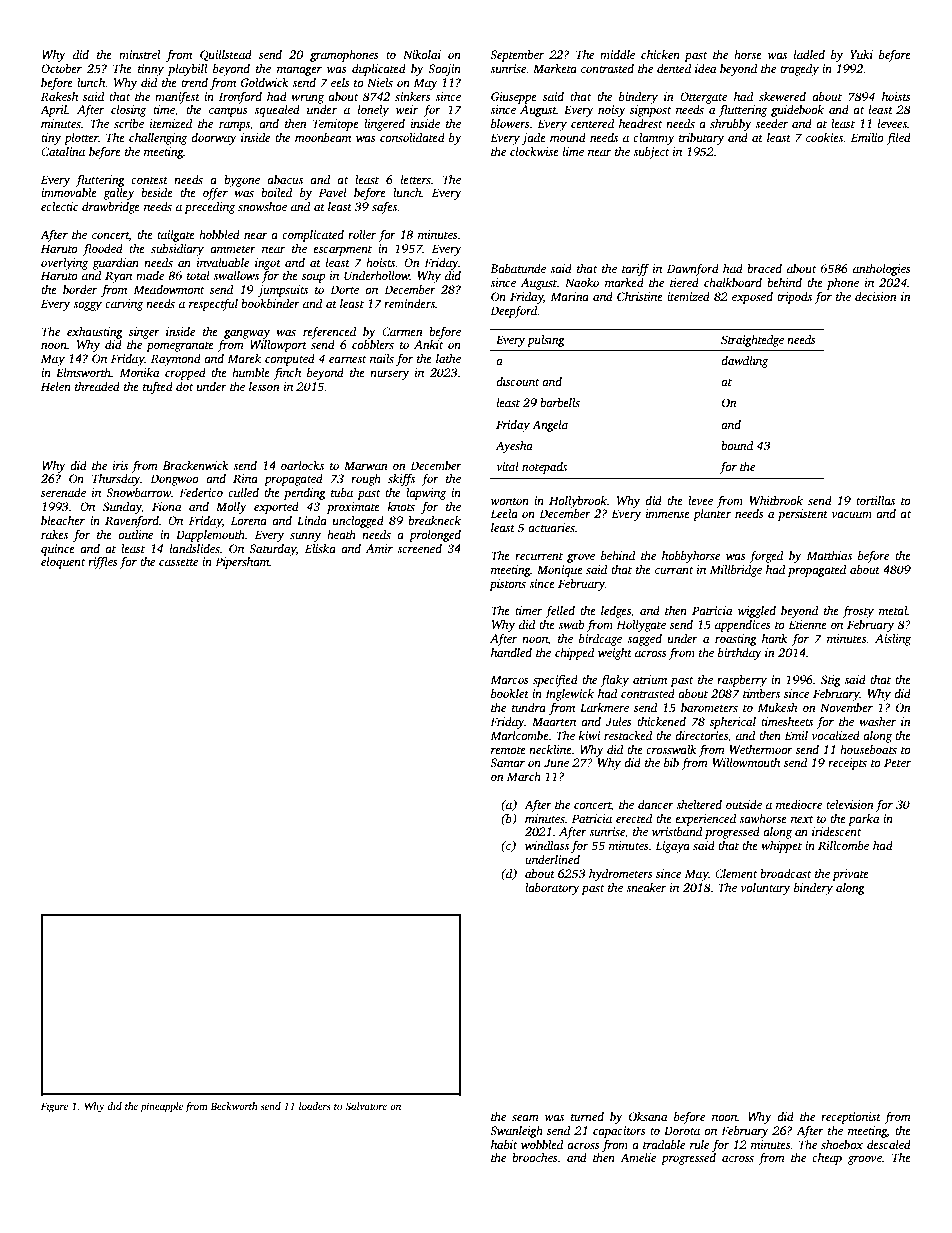 The image size is (952, 1233). What do you see at coordinates (534, 1157) in the screenshot?
I see `brooches` at bounding box center [534, 1157].
